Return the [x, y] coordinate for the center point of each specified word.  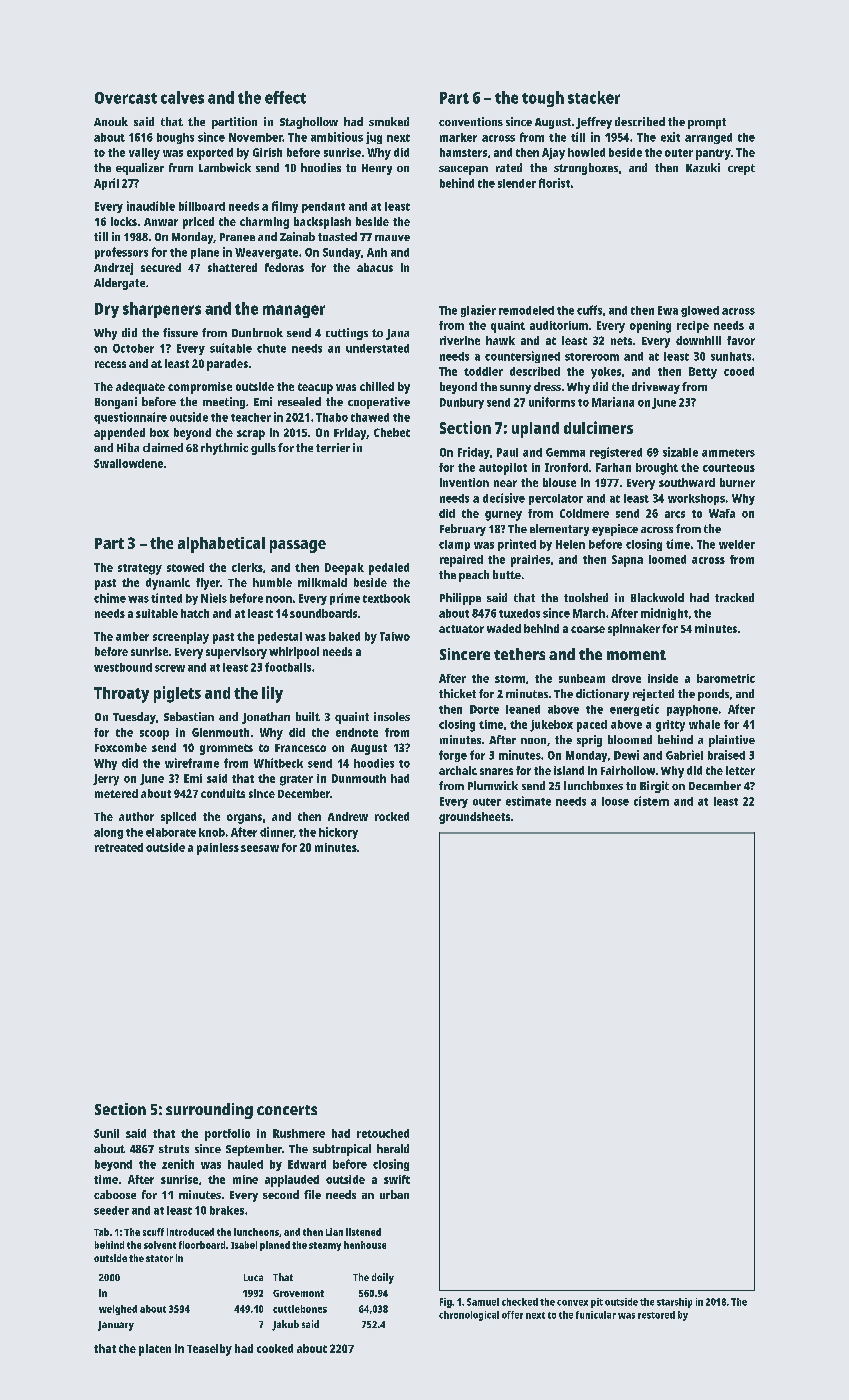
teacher [251, 417]
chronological [469, 1316]
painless [218, 849]
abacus [375, 267]
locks [124, 221]
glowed [700, 311]
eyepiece [615, 530]
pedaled [389, 569]
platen [155, 1350]
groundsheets [474, 818]
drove [626, 678]
